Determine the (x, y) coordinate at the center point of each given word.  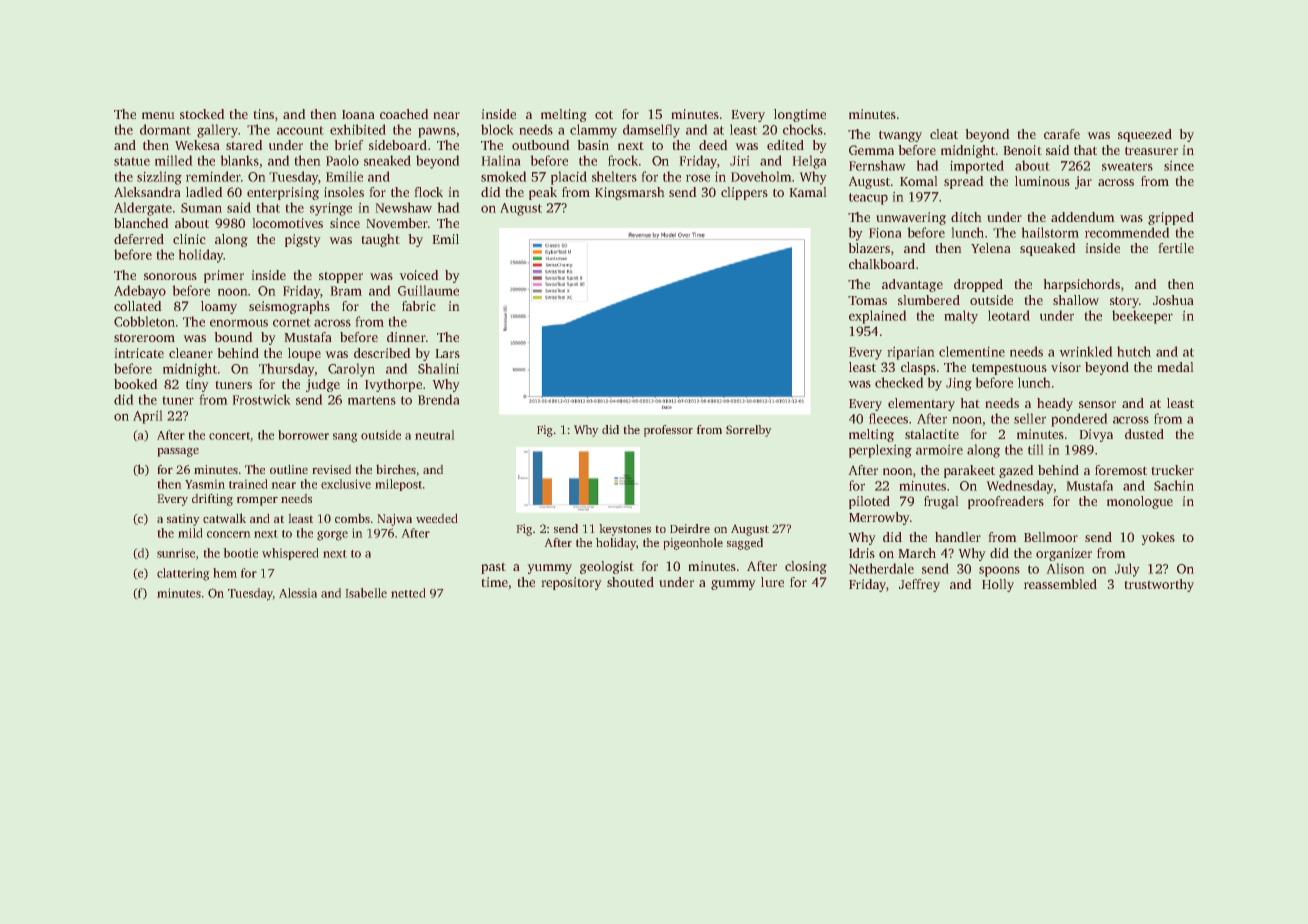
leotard (1009, 315)
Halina (501, 160)
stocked (202, 114)
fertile (1176, 248)
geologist (607, 567)
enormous (239, 323)
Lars (447, 353)
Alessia (298, 593)
